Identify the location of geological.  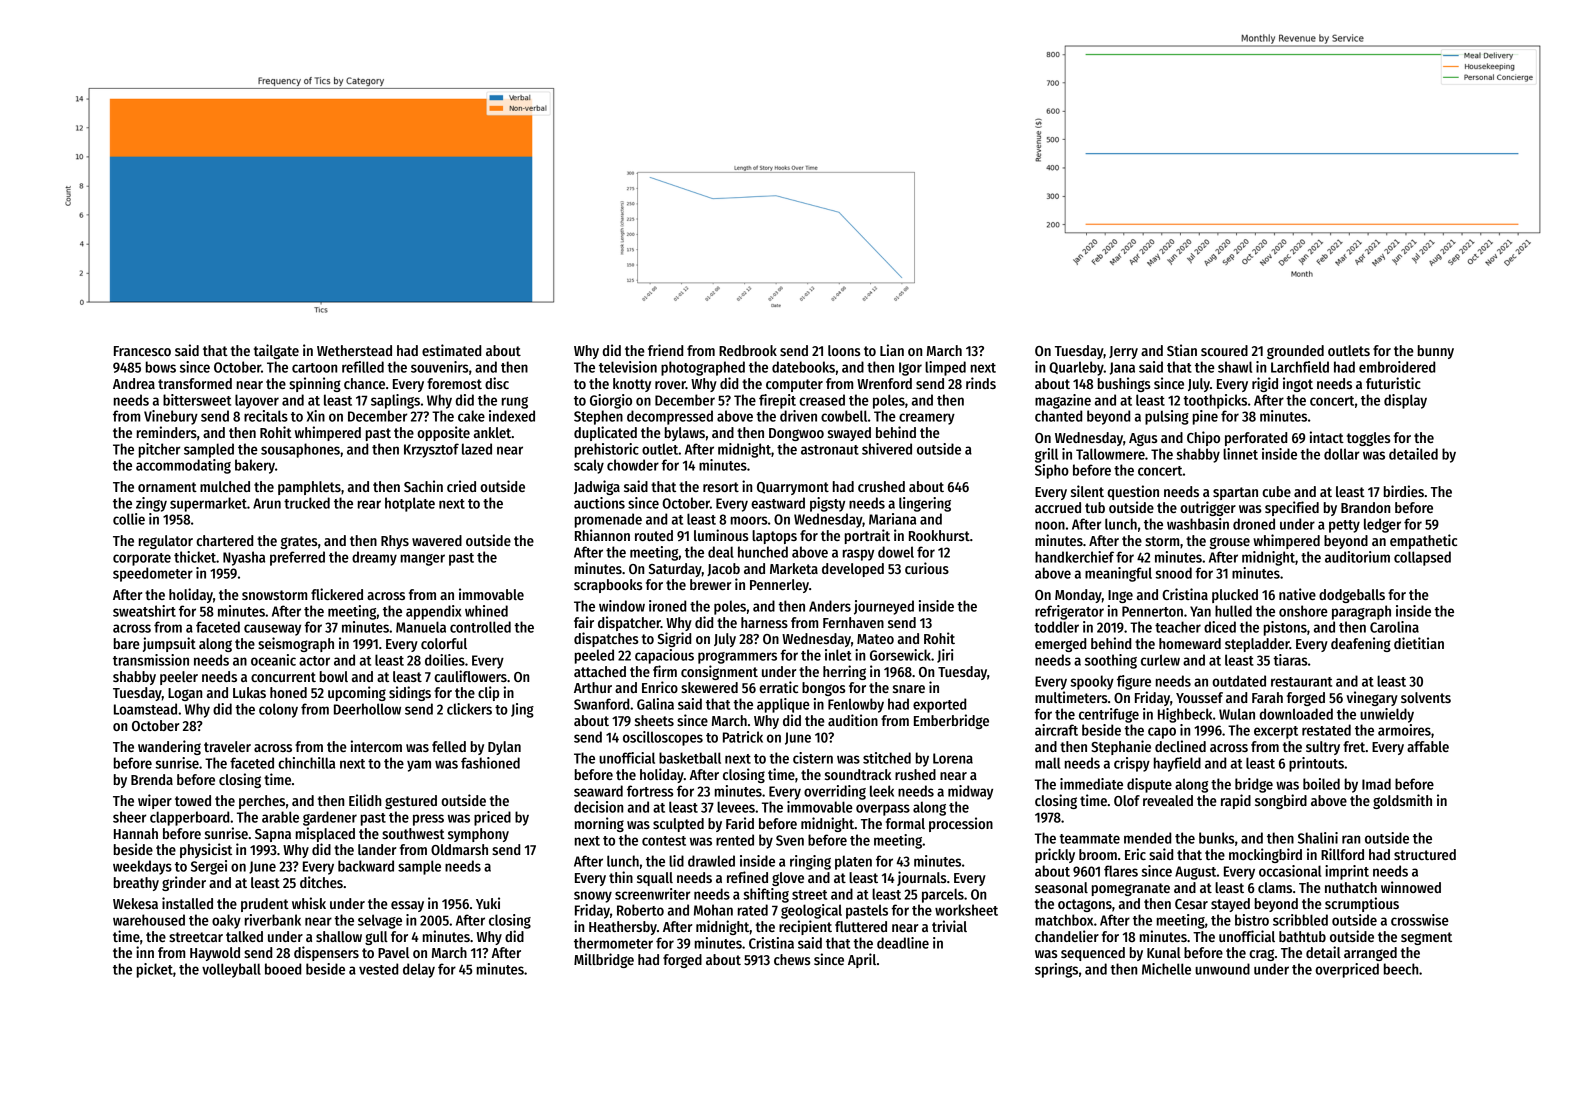
(811, 911).
